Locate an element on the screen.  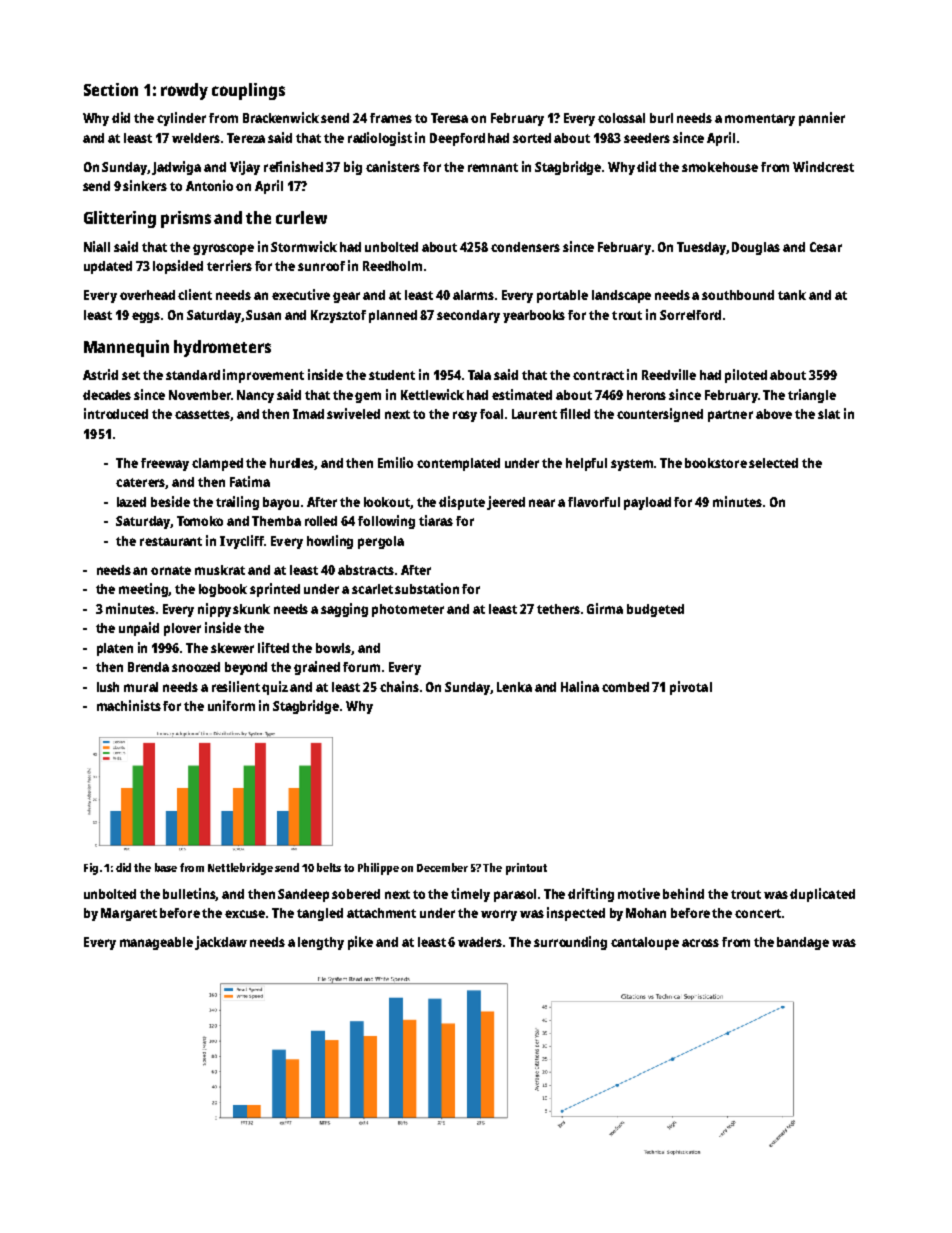
couplings is located at coordinates (248, 91).
